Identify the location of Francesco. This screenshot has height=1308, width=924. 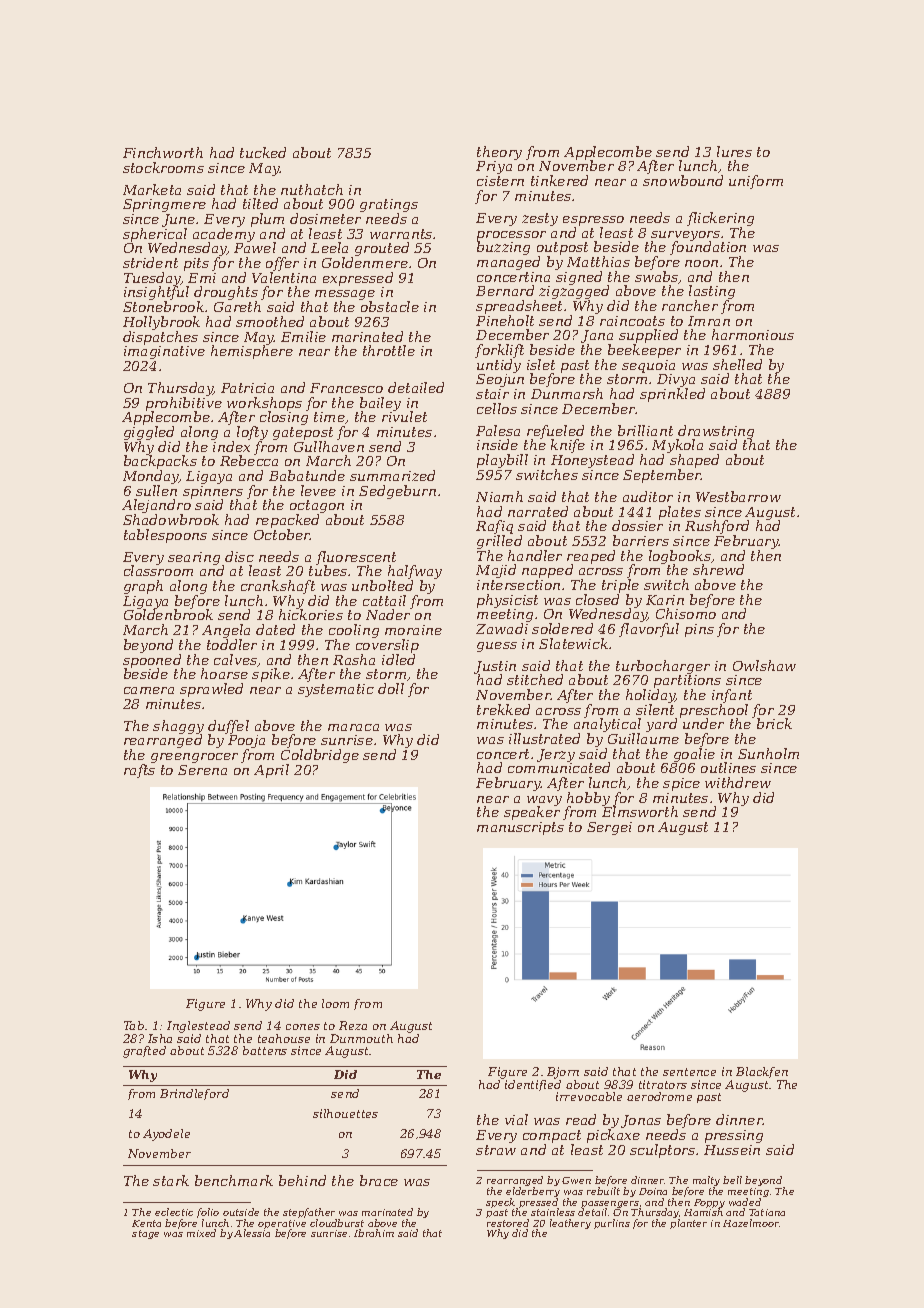
(346, 388).
